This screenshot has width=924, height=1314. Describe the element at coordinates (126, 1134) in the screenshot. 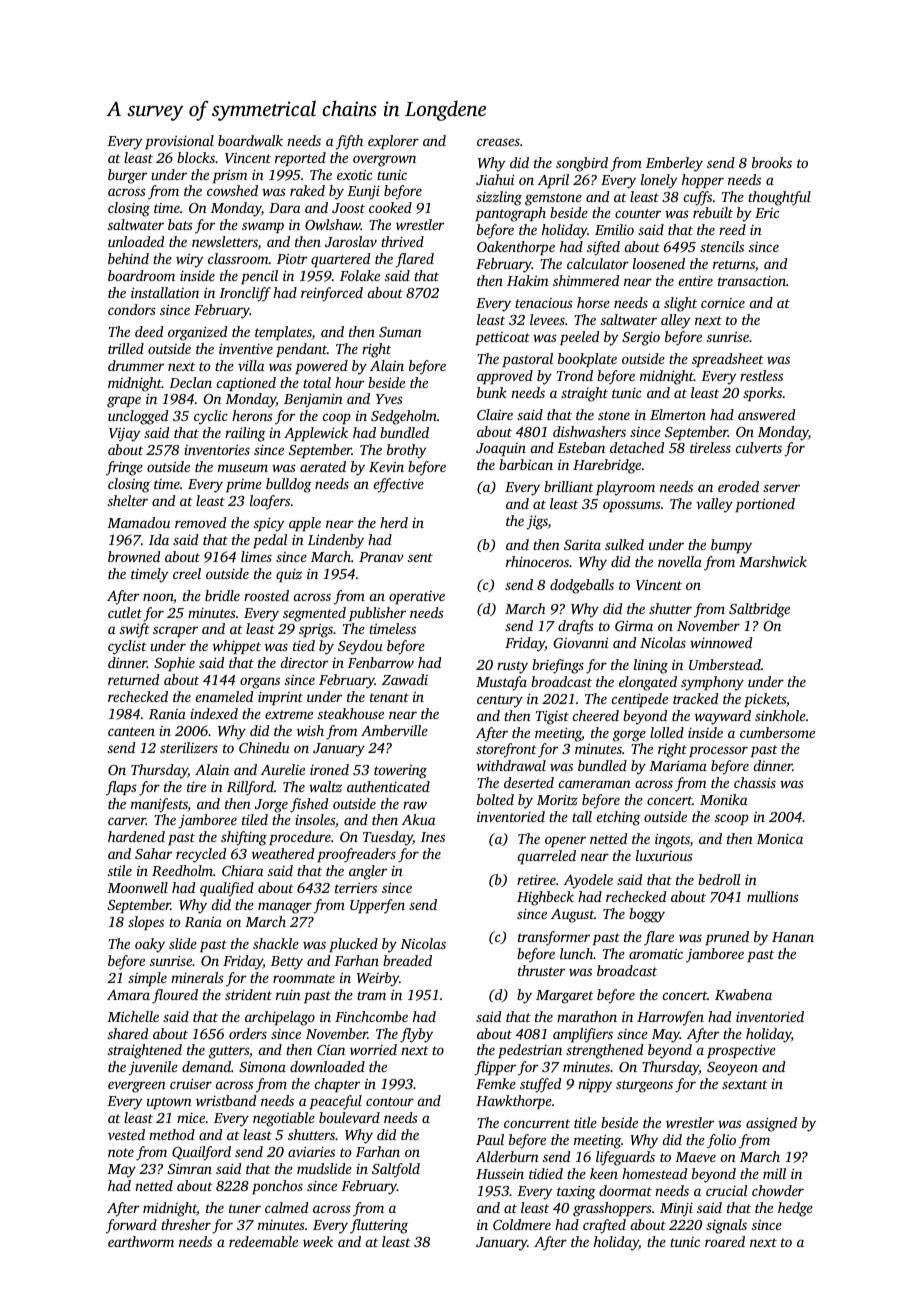

I see `vested` at that location.
